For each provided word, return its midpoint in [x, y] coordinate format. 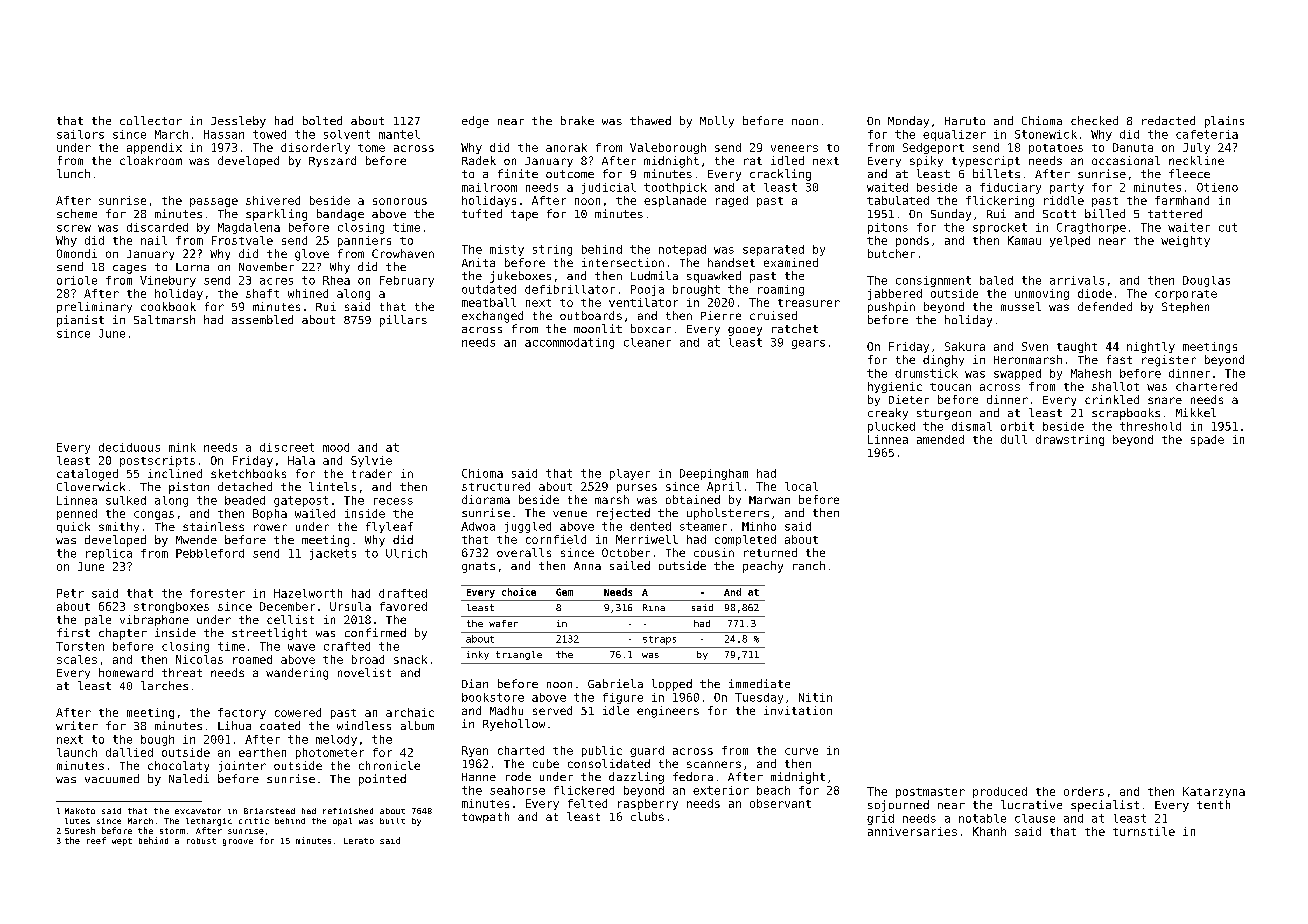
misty [507, 250]
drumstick [926, 373]
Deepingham [714, 474]
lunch [73, 173]
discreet [287, 447]
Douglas [1206, 281]
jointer [242, 766]
